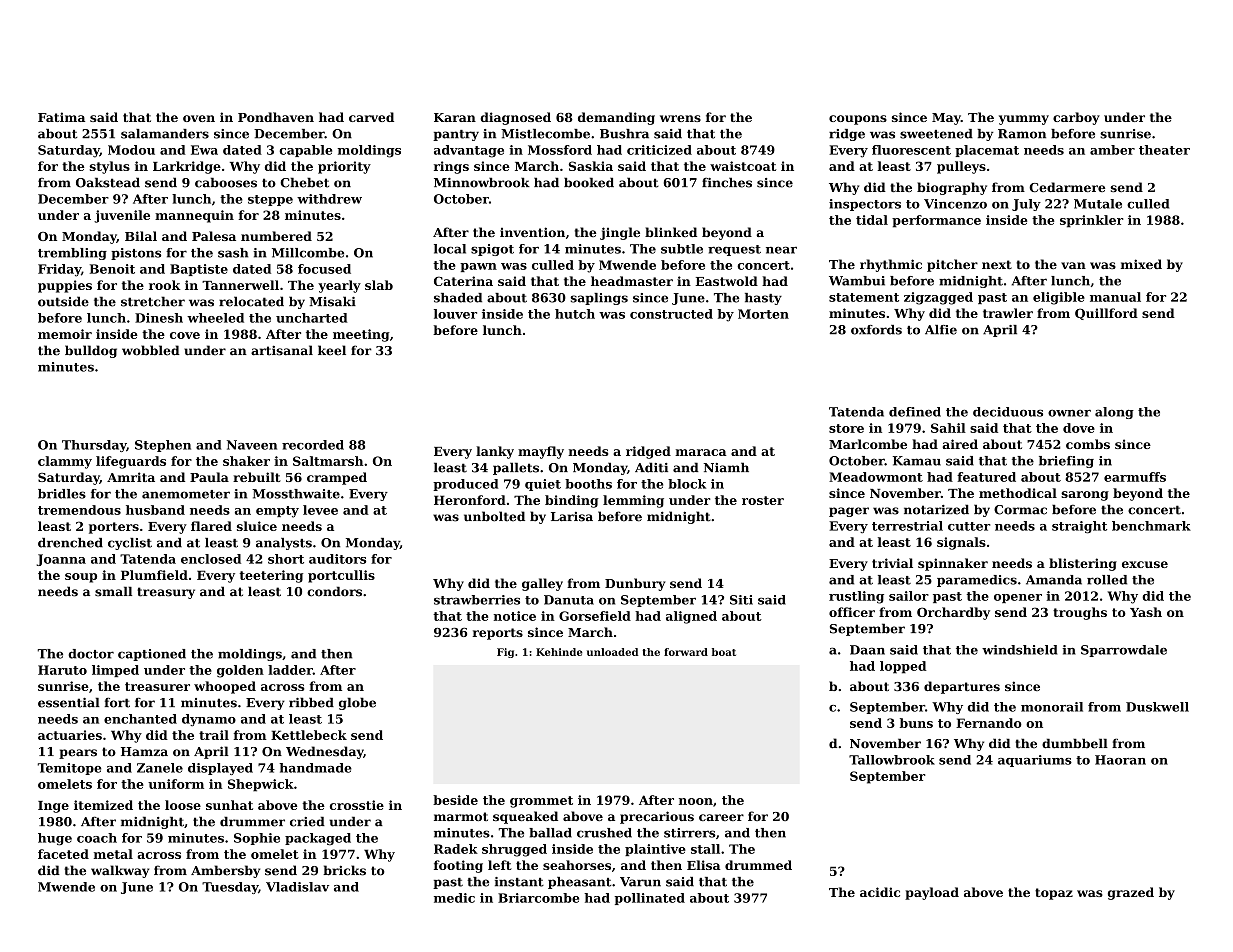 The height and width of the screenshot is (952, 1233). I want to click on pollinated, so click(649, 899).
